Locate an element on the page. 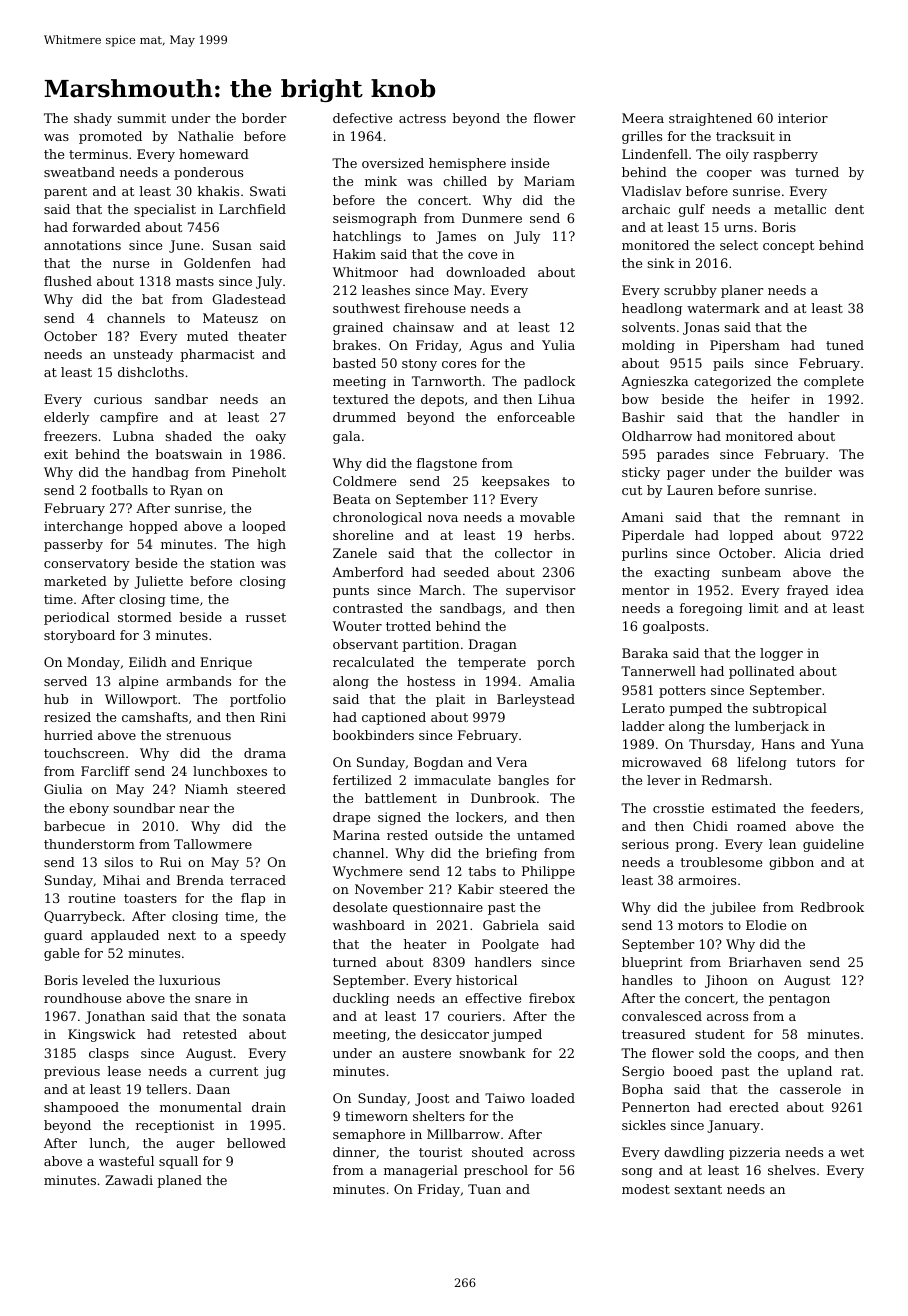  planed is located at coordinates (179, 1181).
